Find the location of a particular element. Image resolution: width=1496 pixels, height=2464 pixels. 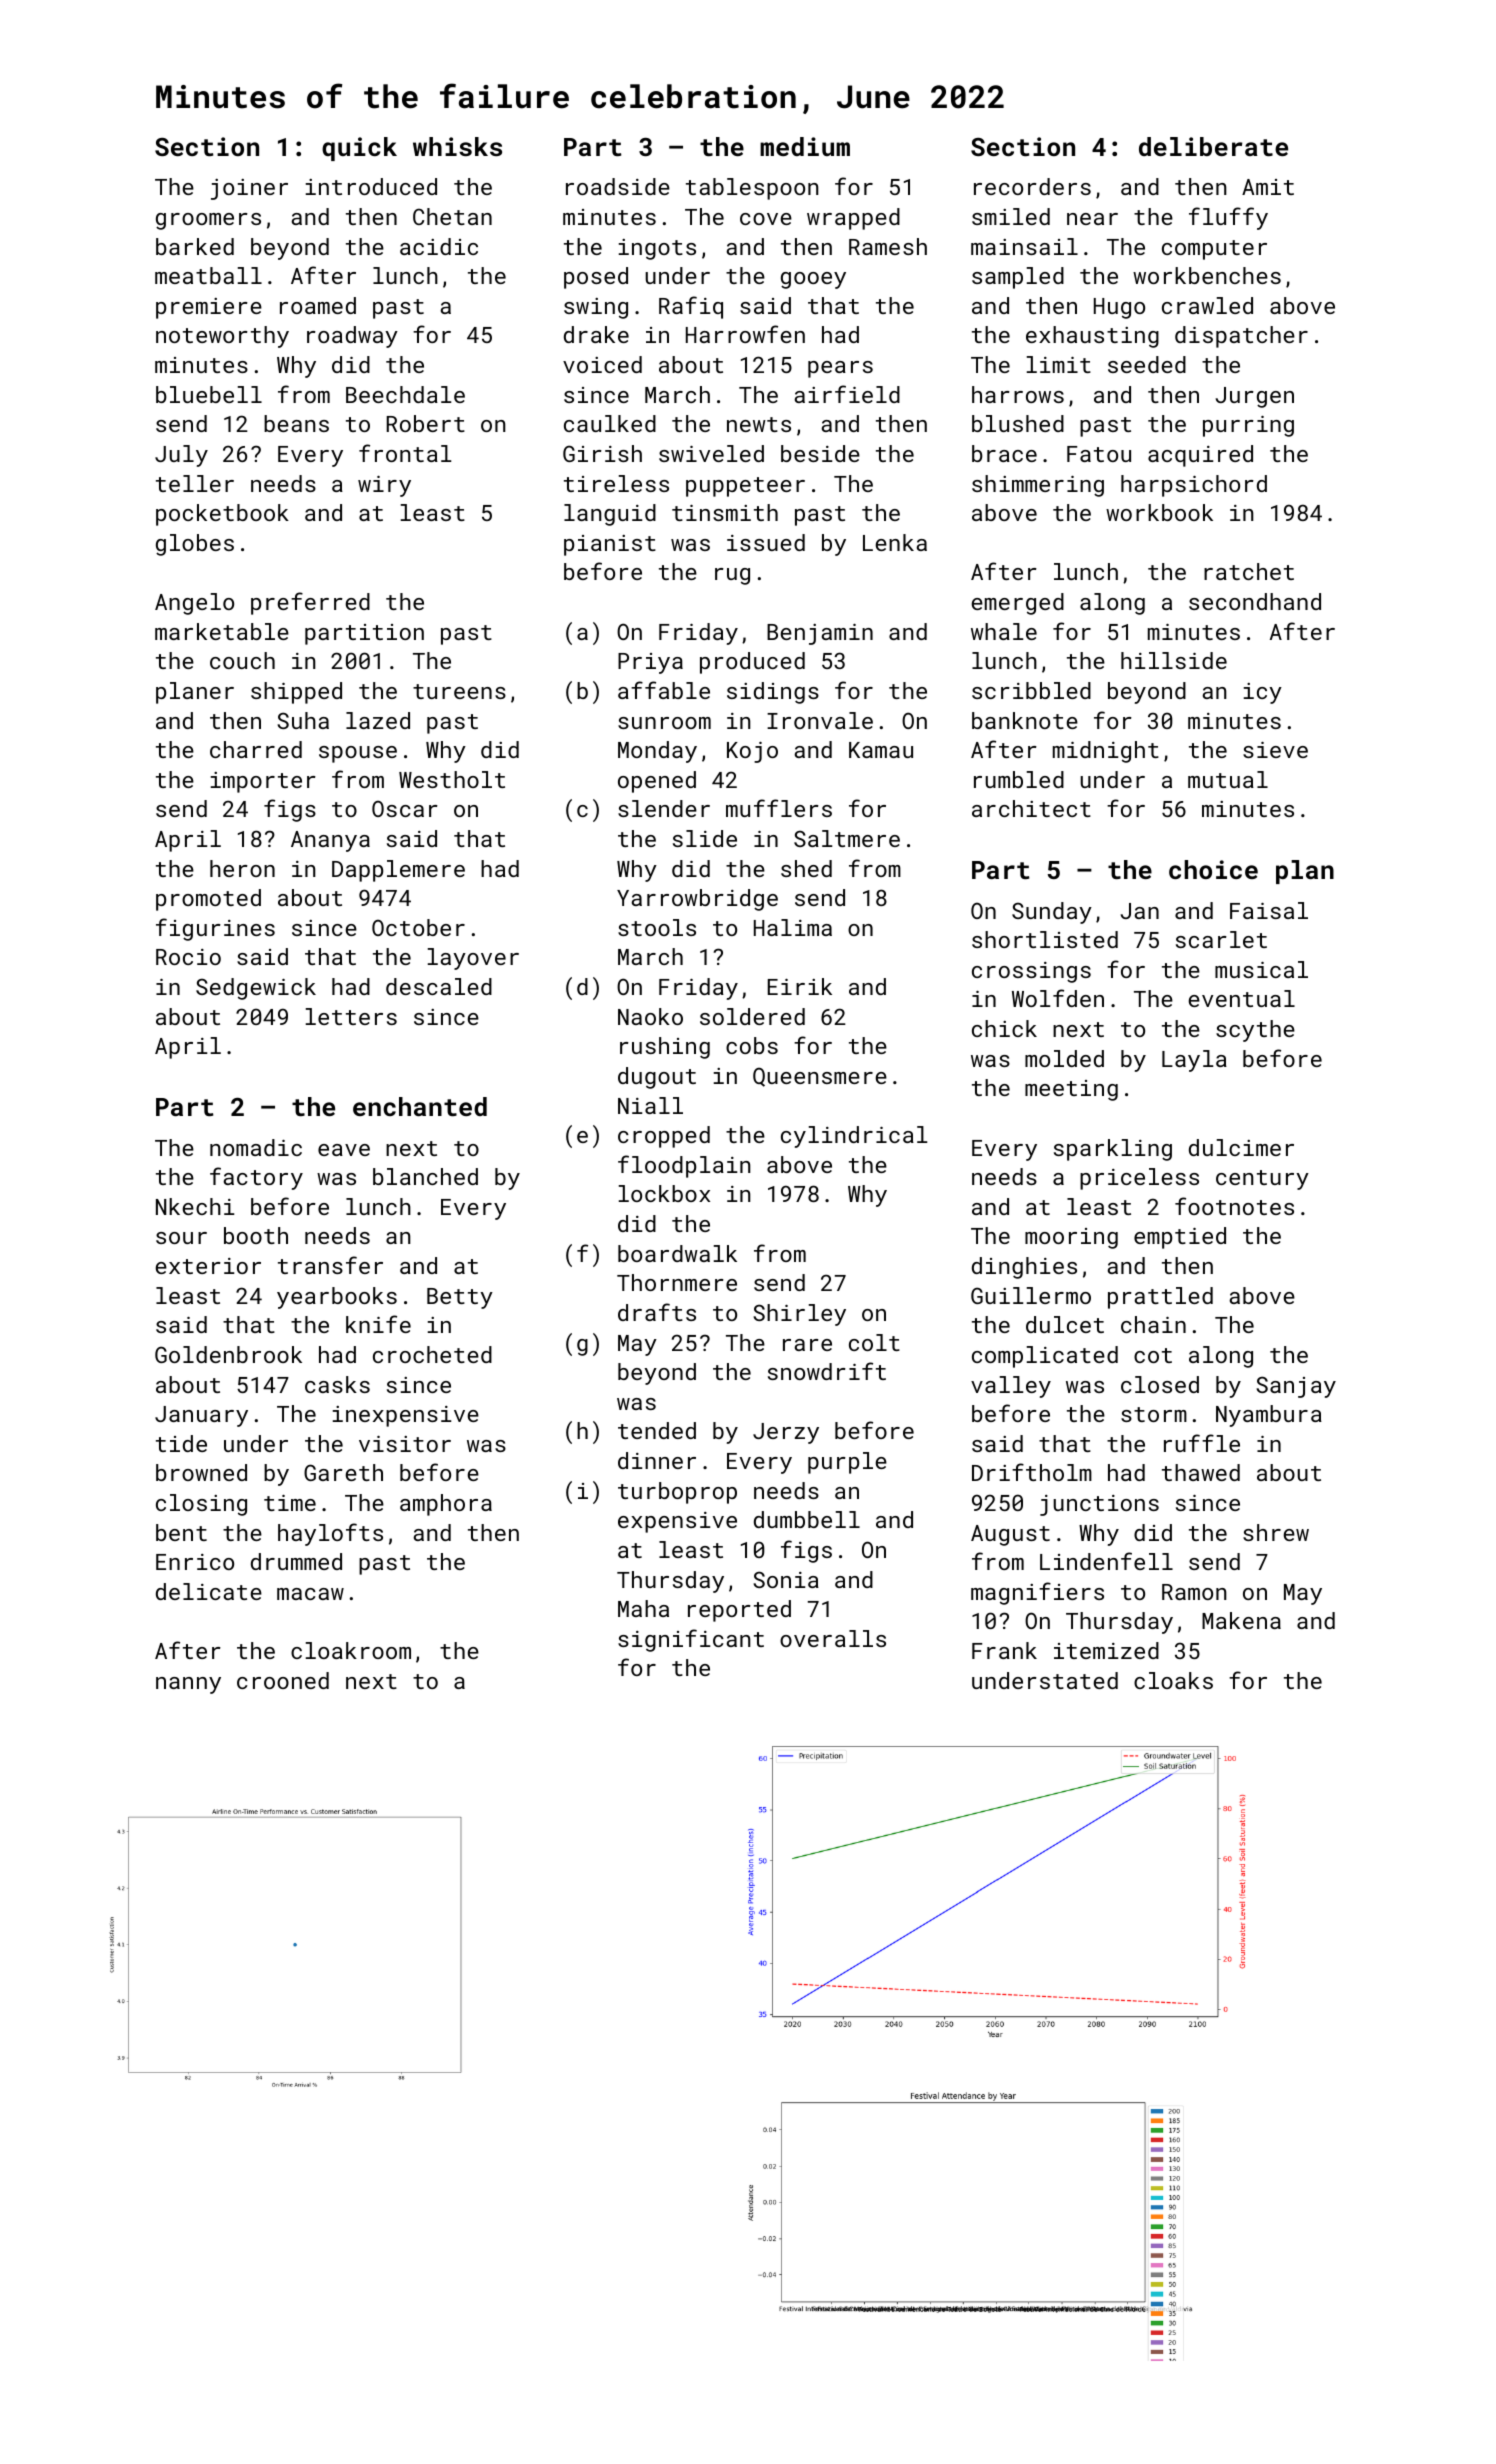

deliberate is located at coordinates (1213, 146).
